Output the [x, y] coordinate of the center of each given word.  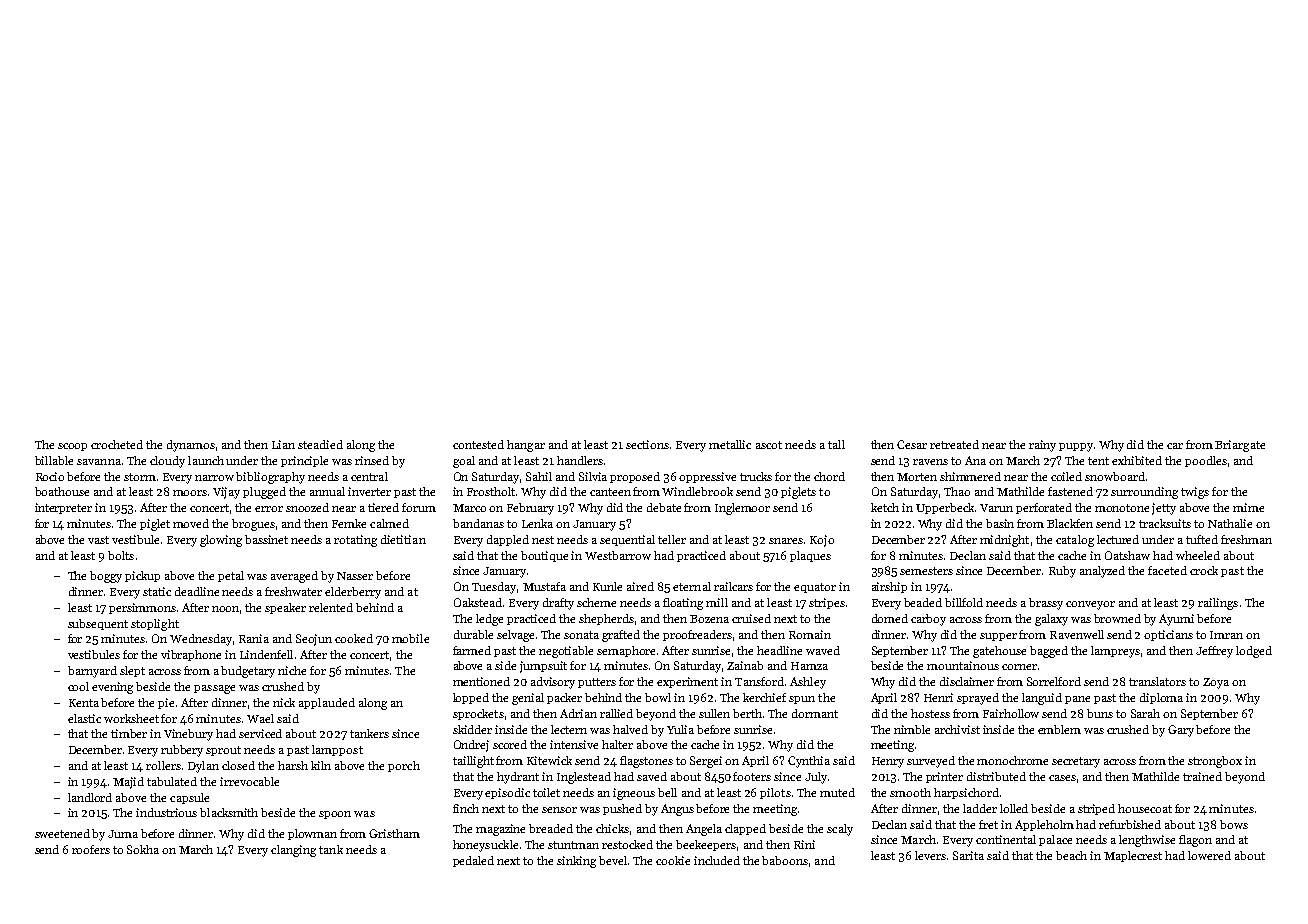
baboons [785, 860]
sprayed [978, 699]
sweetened [62, 833]
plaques [810, 556]
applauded [327, 703]
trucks [756, 476]
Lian [283, 444]
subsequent [98, 624]
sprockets [478, 714]
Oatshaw [1127, 555]
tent [1098, 461]
